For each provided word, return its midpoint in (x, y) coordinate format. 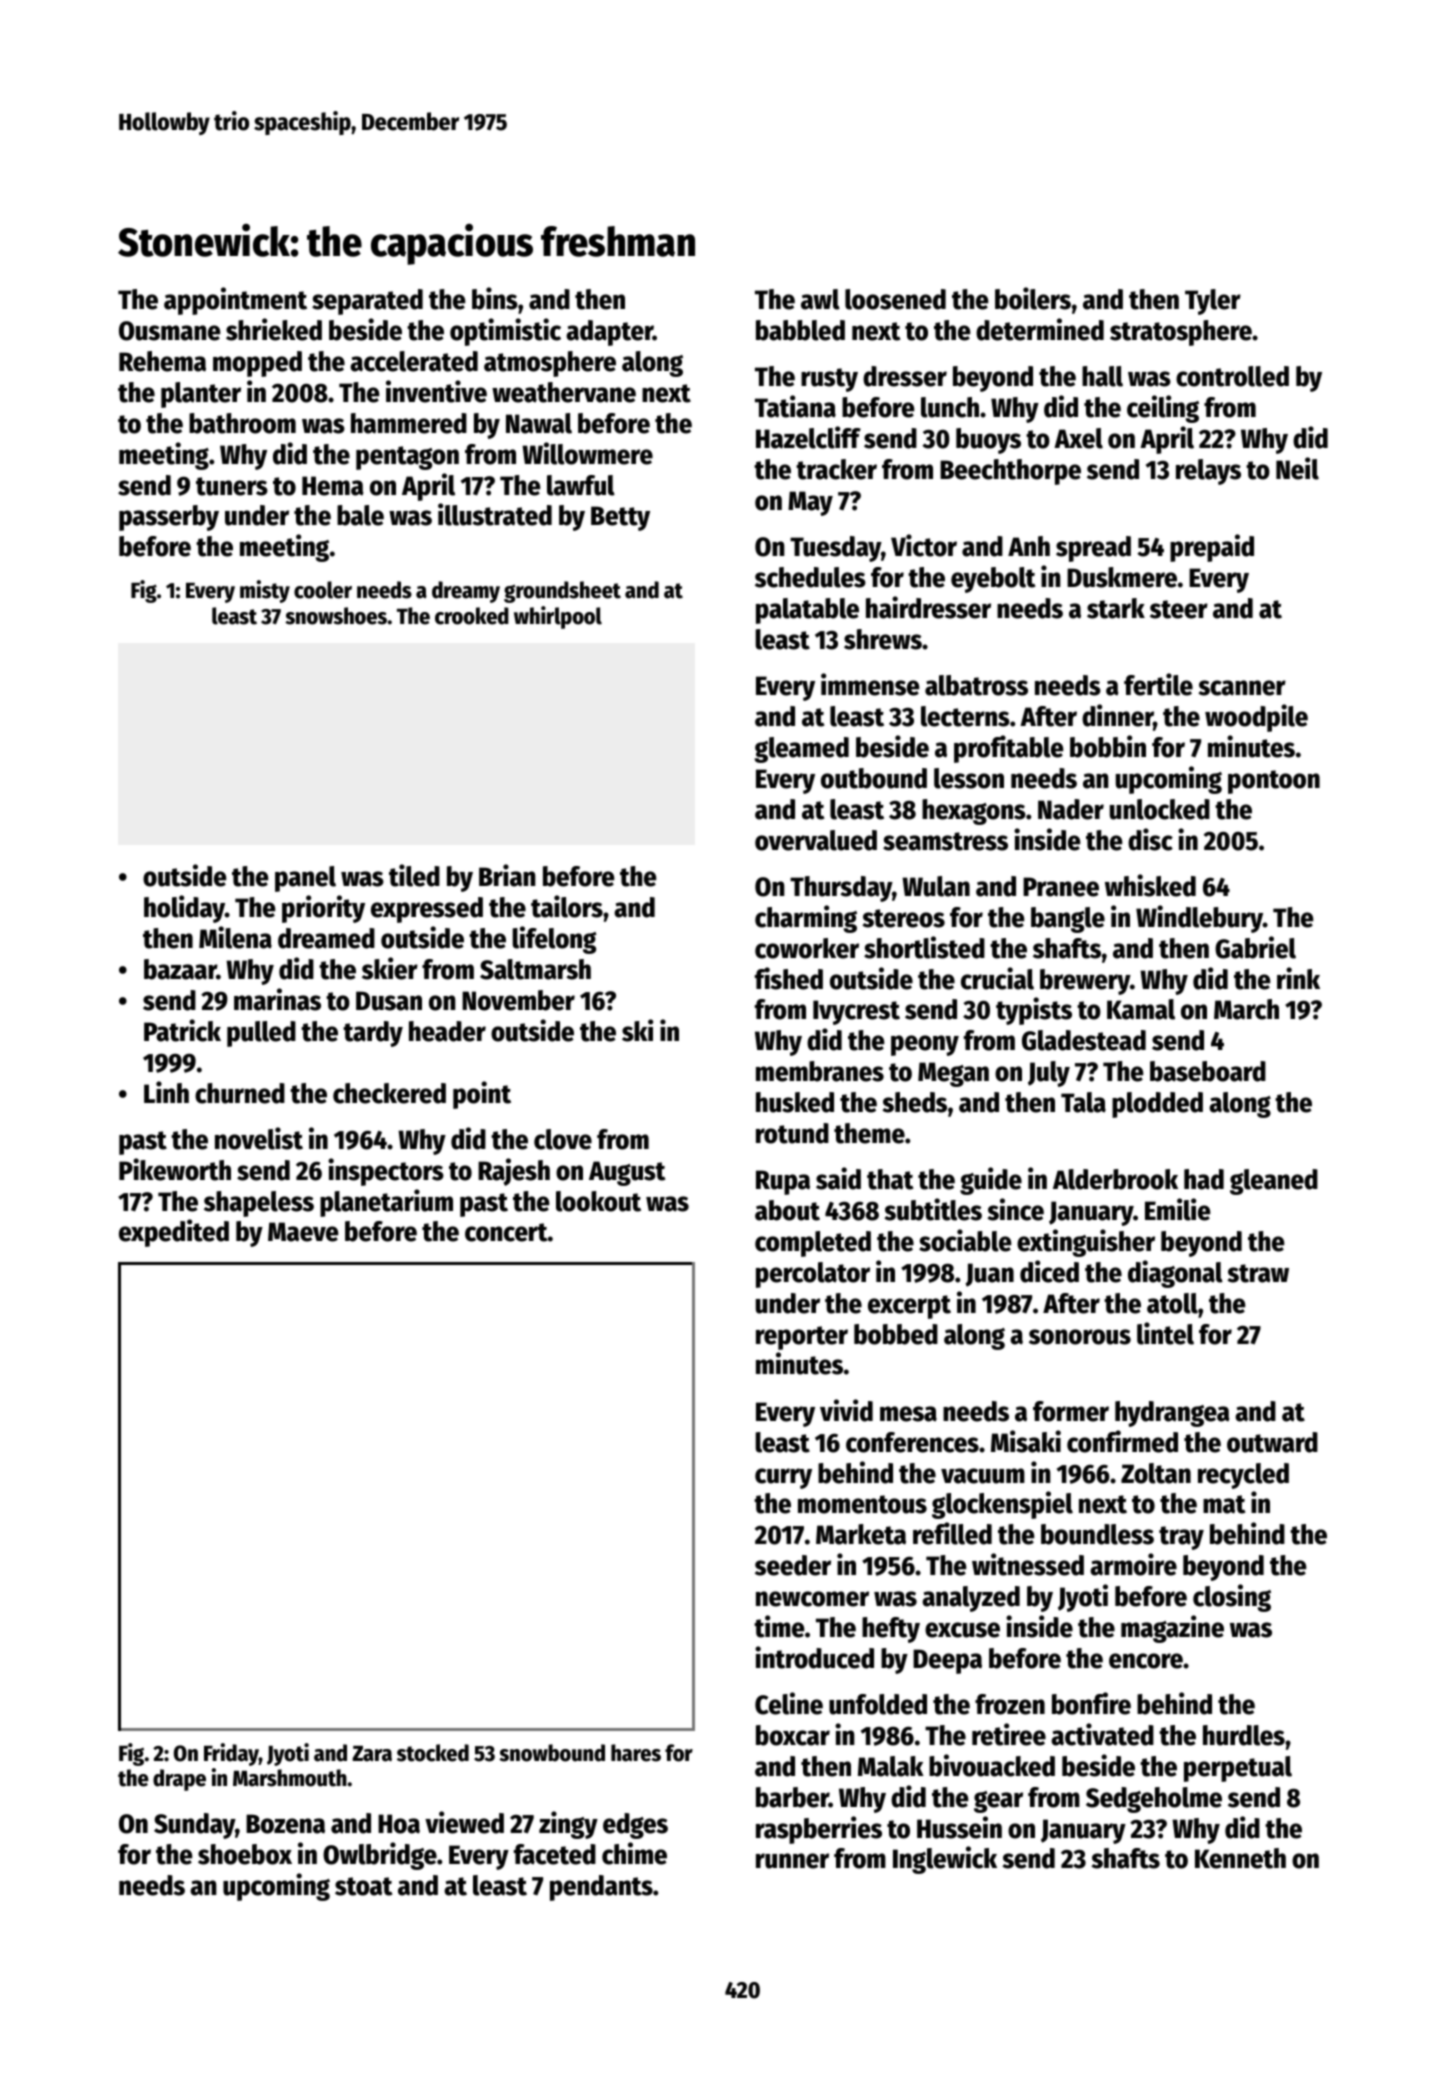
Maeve (303, 1232)
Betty (620, 518)
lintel (1165, 1333)
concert (506, 1232)
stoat (364, 1886)
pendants (601, 1888)
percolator (813, 1275)
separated (367, 302)
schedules (810, 577)
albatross (976, 685)
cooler (323, 590)
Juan (989, 1275)
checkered (389, 1093)
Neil (1297, 468)
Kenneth (1240, 1858)
